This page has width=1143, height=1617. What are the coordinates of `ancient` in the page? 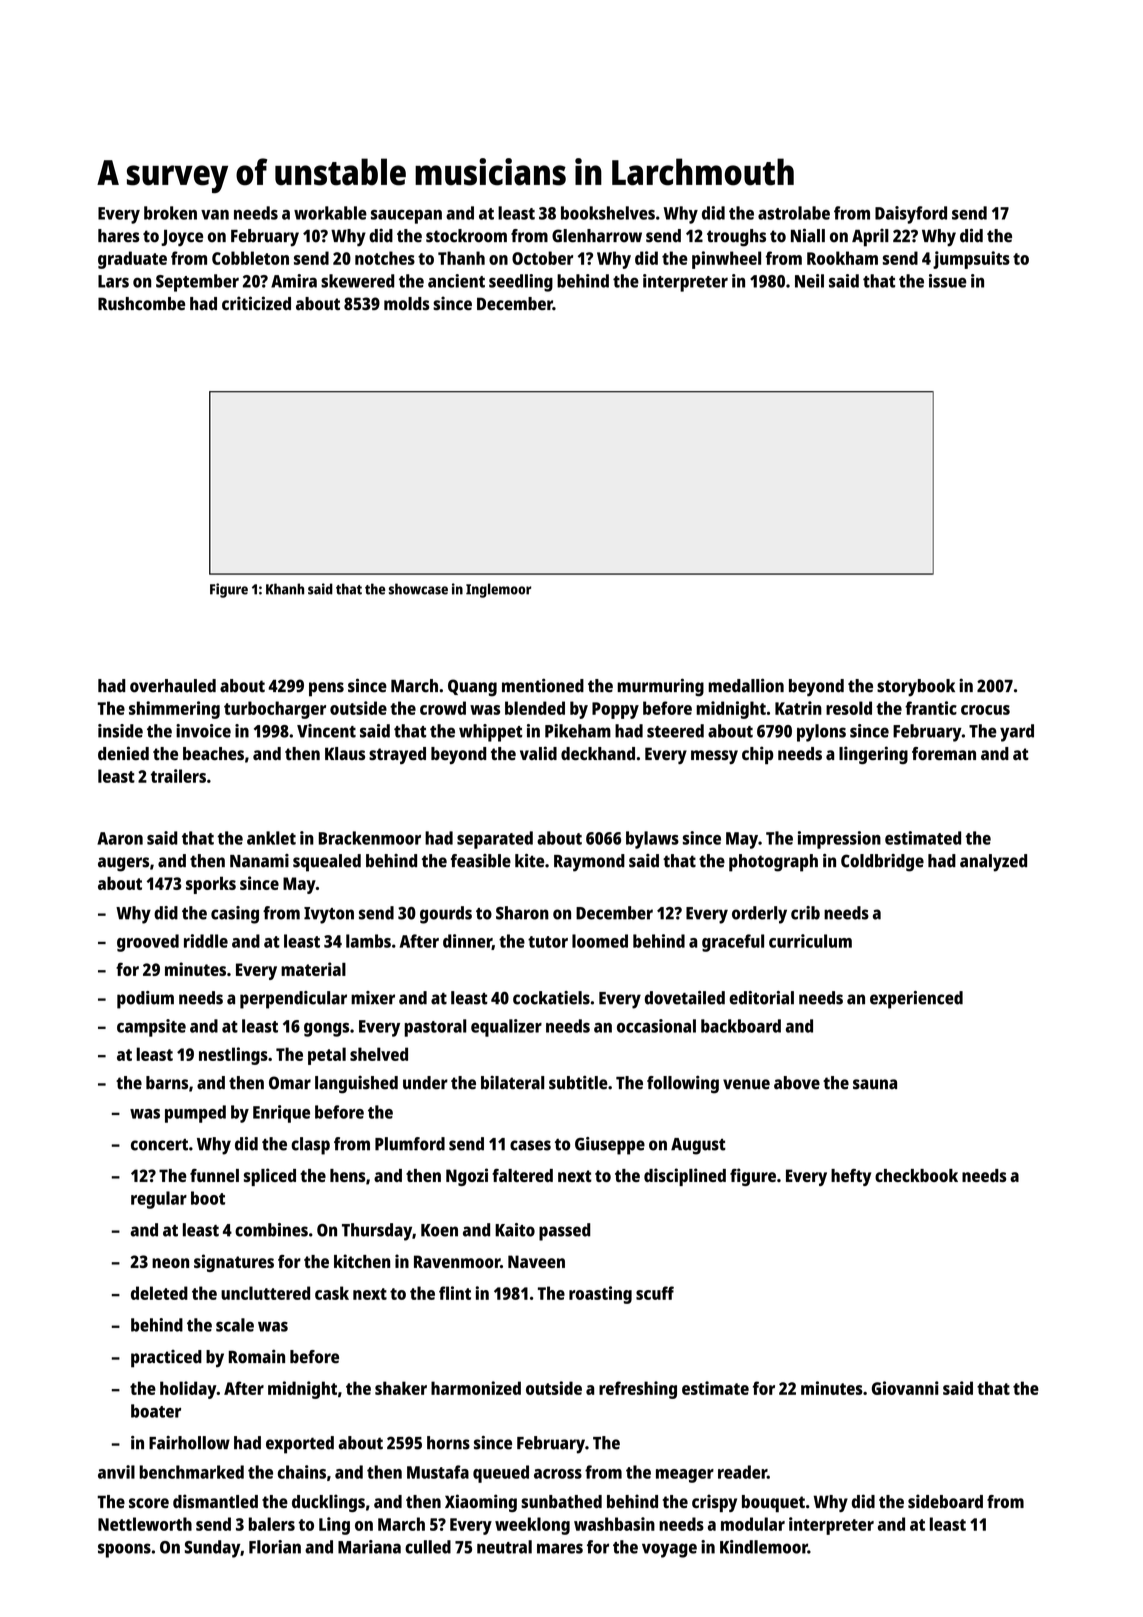 It's located at (456, 281).
